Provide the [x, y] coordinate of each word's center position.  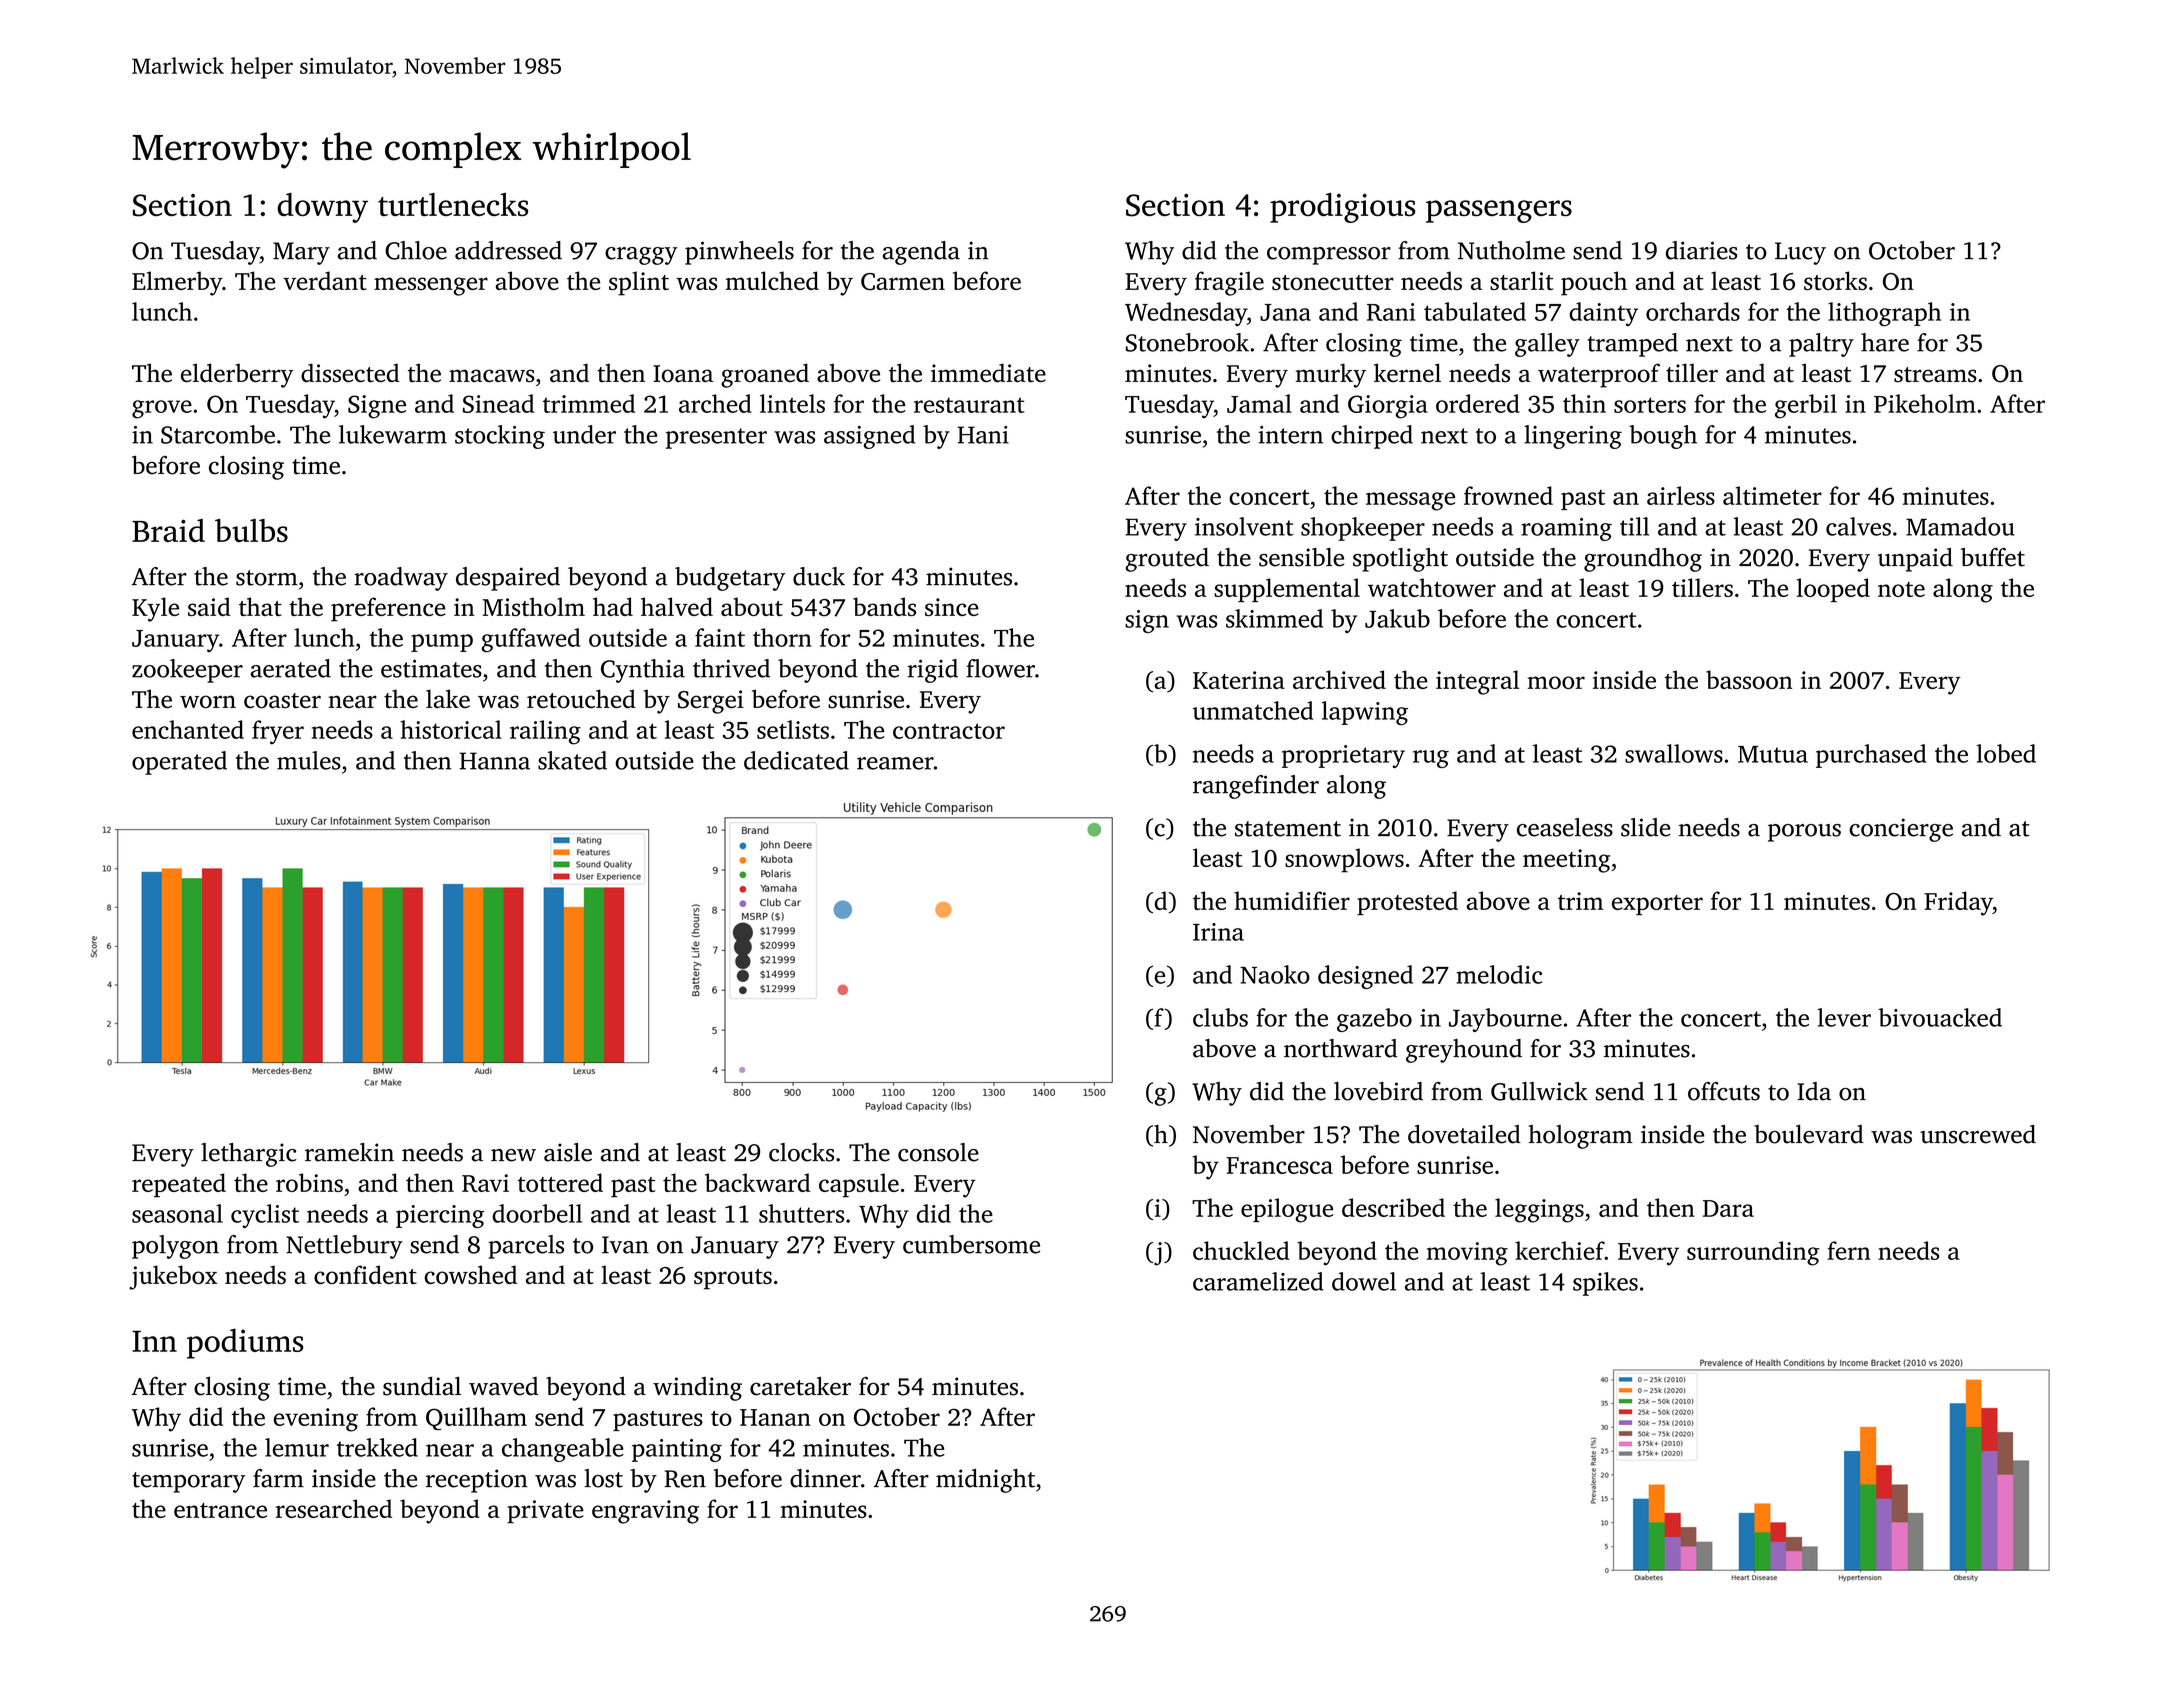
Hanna [494, 761]
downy [322, 208]
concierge [1901, 830]
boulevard [1809, 1134]
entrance [220, 1510]
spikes [1605, 1284]
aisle [568, 1152]
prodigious [1342, 208]
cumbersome [971, 1244]
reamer [895, 763]
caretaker [800, 1386]
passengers [1499, 211]
